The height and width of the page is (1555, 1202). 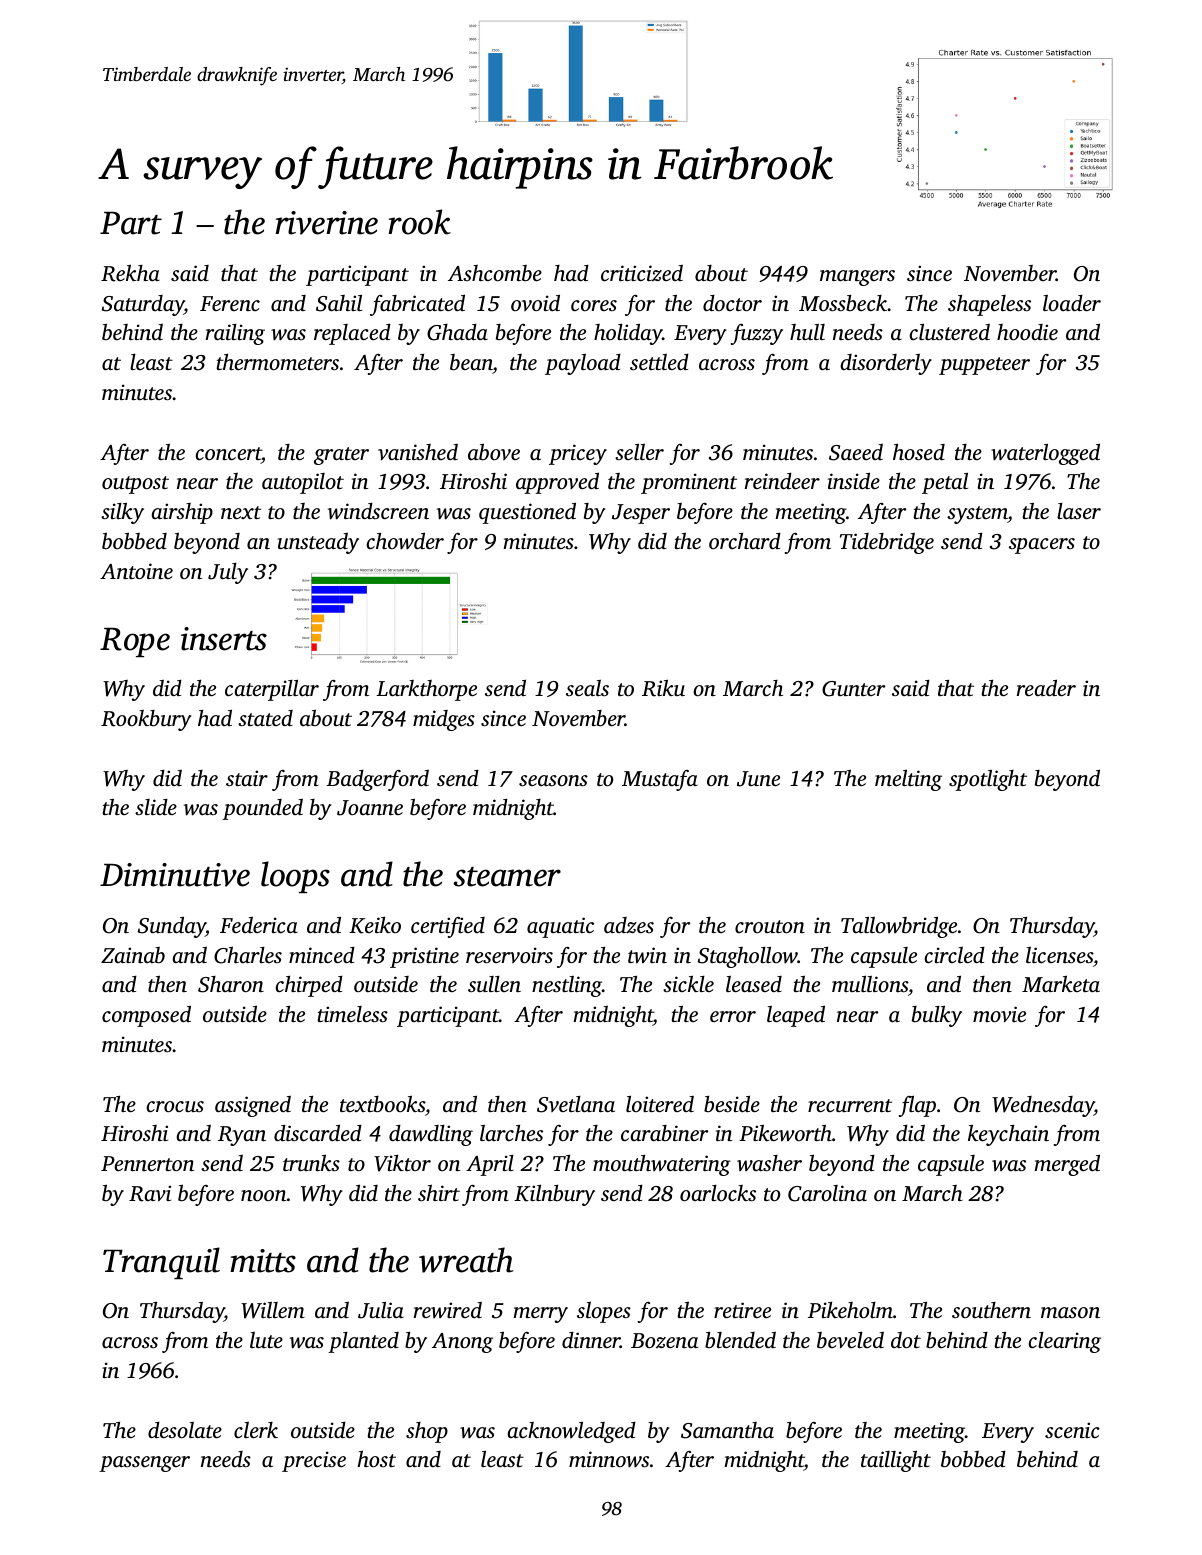 What do you see at coordinates (352, 1014) in the page?
I see `timeless` at bounding box center [352, 1014].
